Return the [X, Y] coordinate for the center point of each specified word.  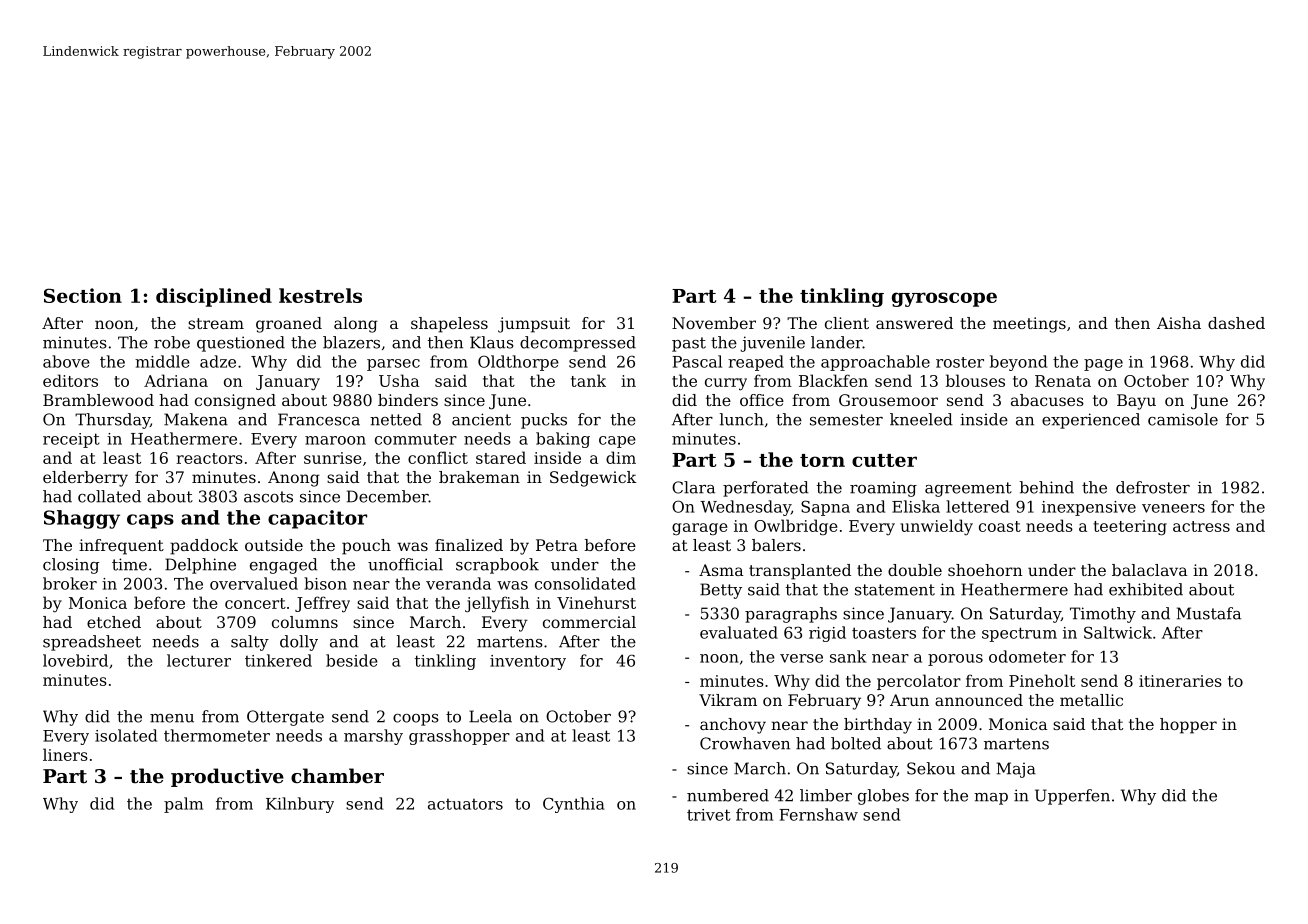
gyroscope [944, 299]
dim [621, 457]
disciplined [214, 297]
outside [274, 545]
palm [183, 805]
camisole [1183, 419]
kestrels [320, 295]
